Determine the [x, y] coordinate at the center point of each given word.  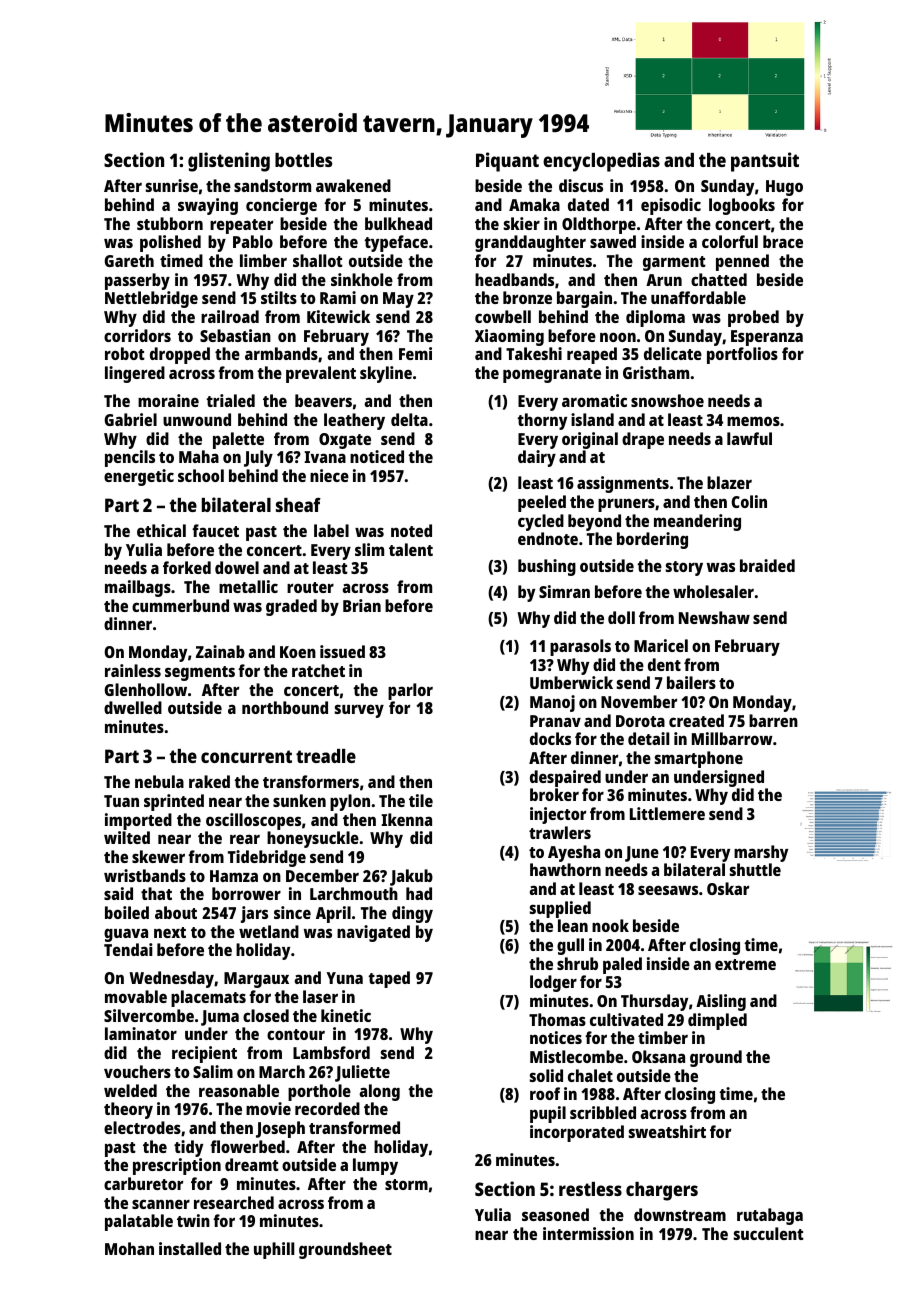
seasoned [555, 1214]
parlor [410, 691]
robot [125, 353]
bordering [652, 540]
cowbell [503, 316]
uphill [274, 1250]
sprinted [174, 802]
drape [643, 440]
